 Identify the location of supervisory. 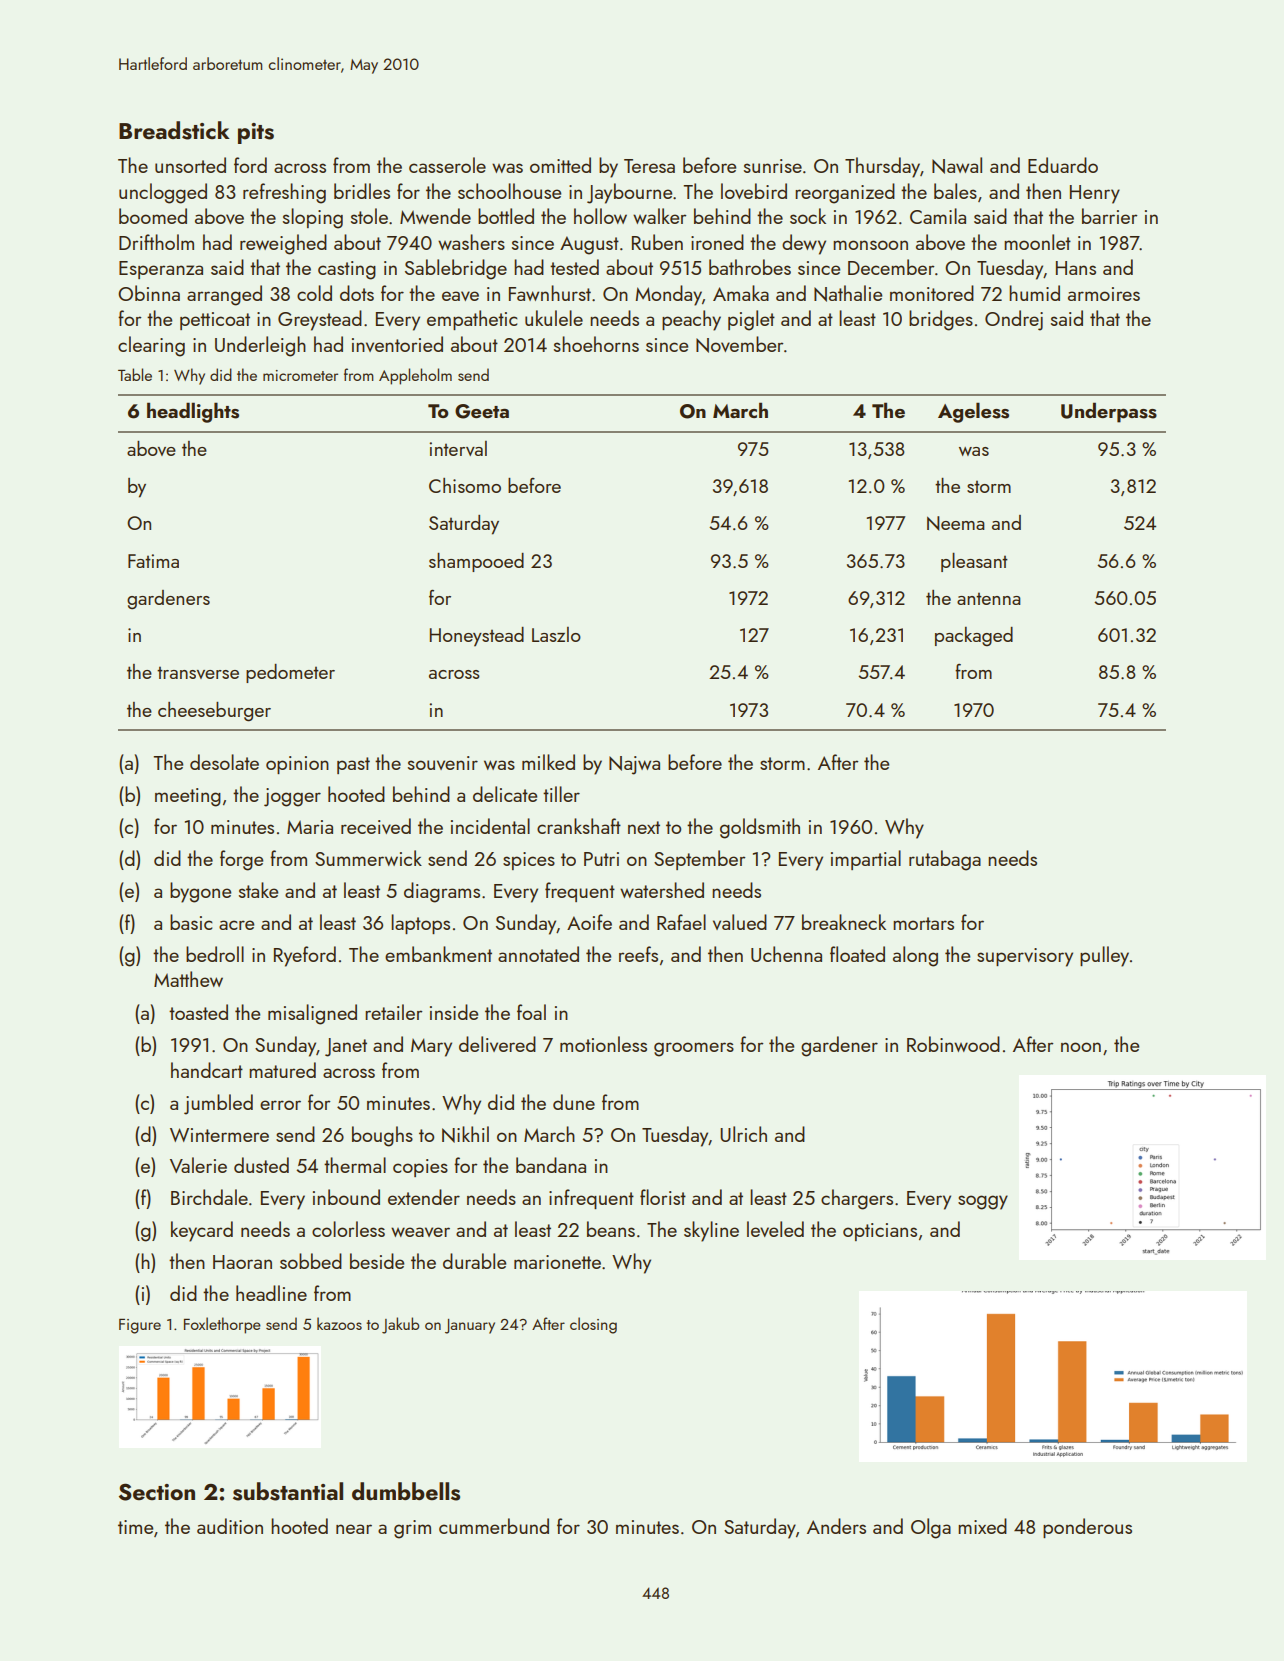
(1025, 957).
